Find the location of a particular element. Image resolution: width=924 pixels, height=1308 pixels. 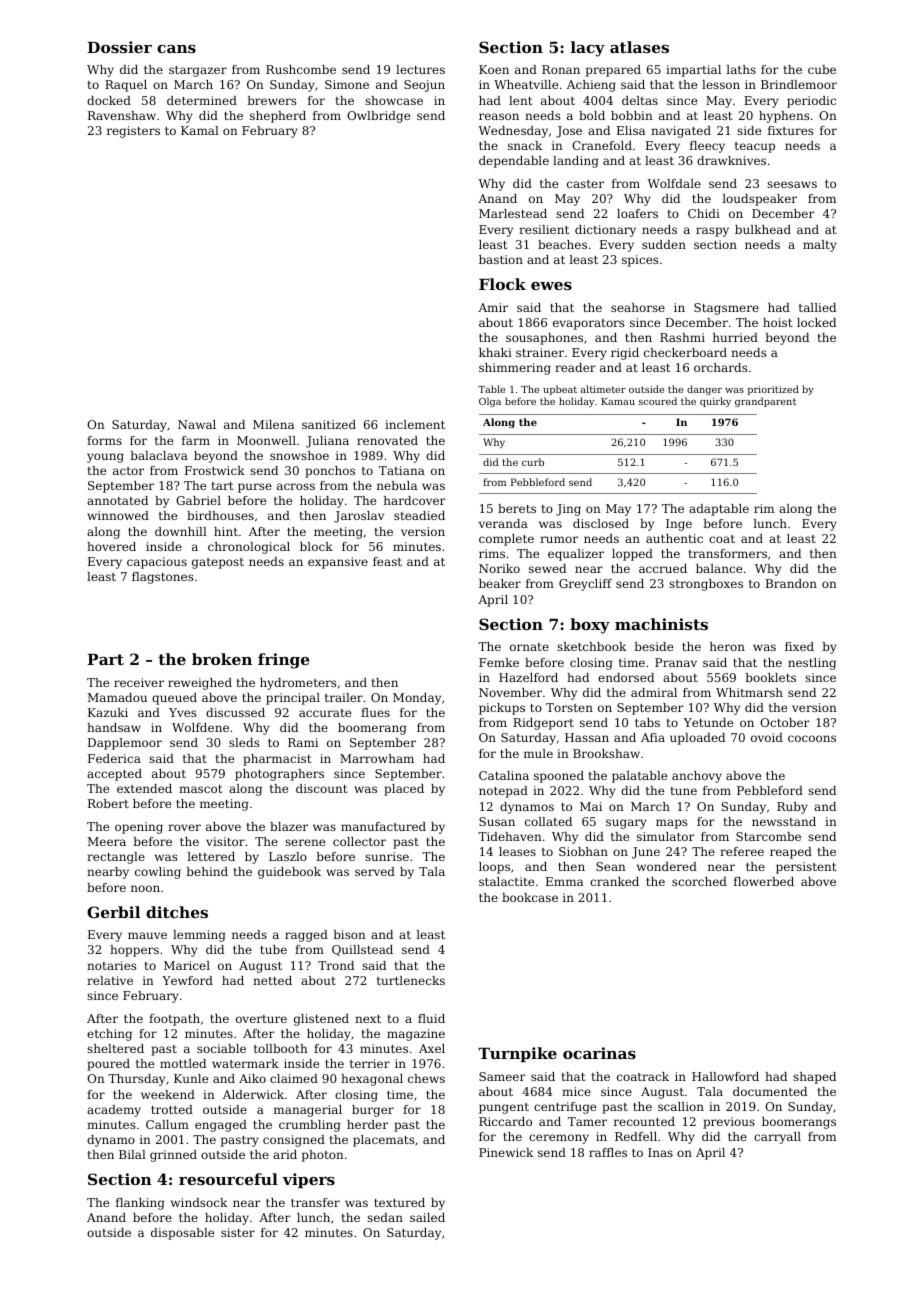

Hassan is located at coordinates (587, 737).
